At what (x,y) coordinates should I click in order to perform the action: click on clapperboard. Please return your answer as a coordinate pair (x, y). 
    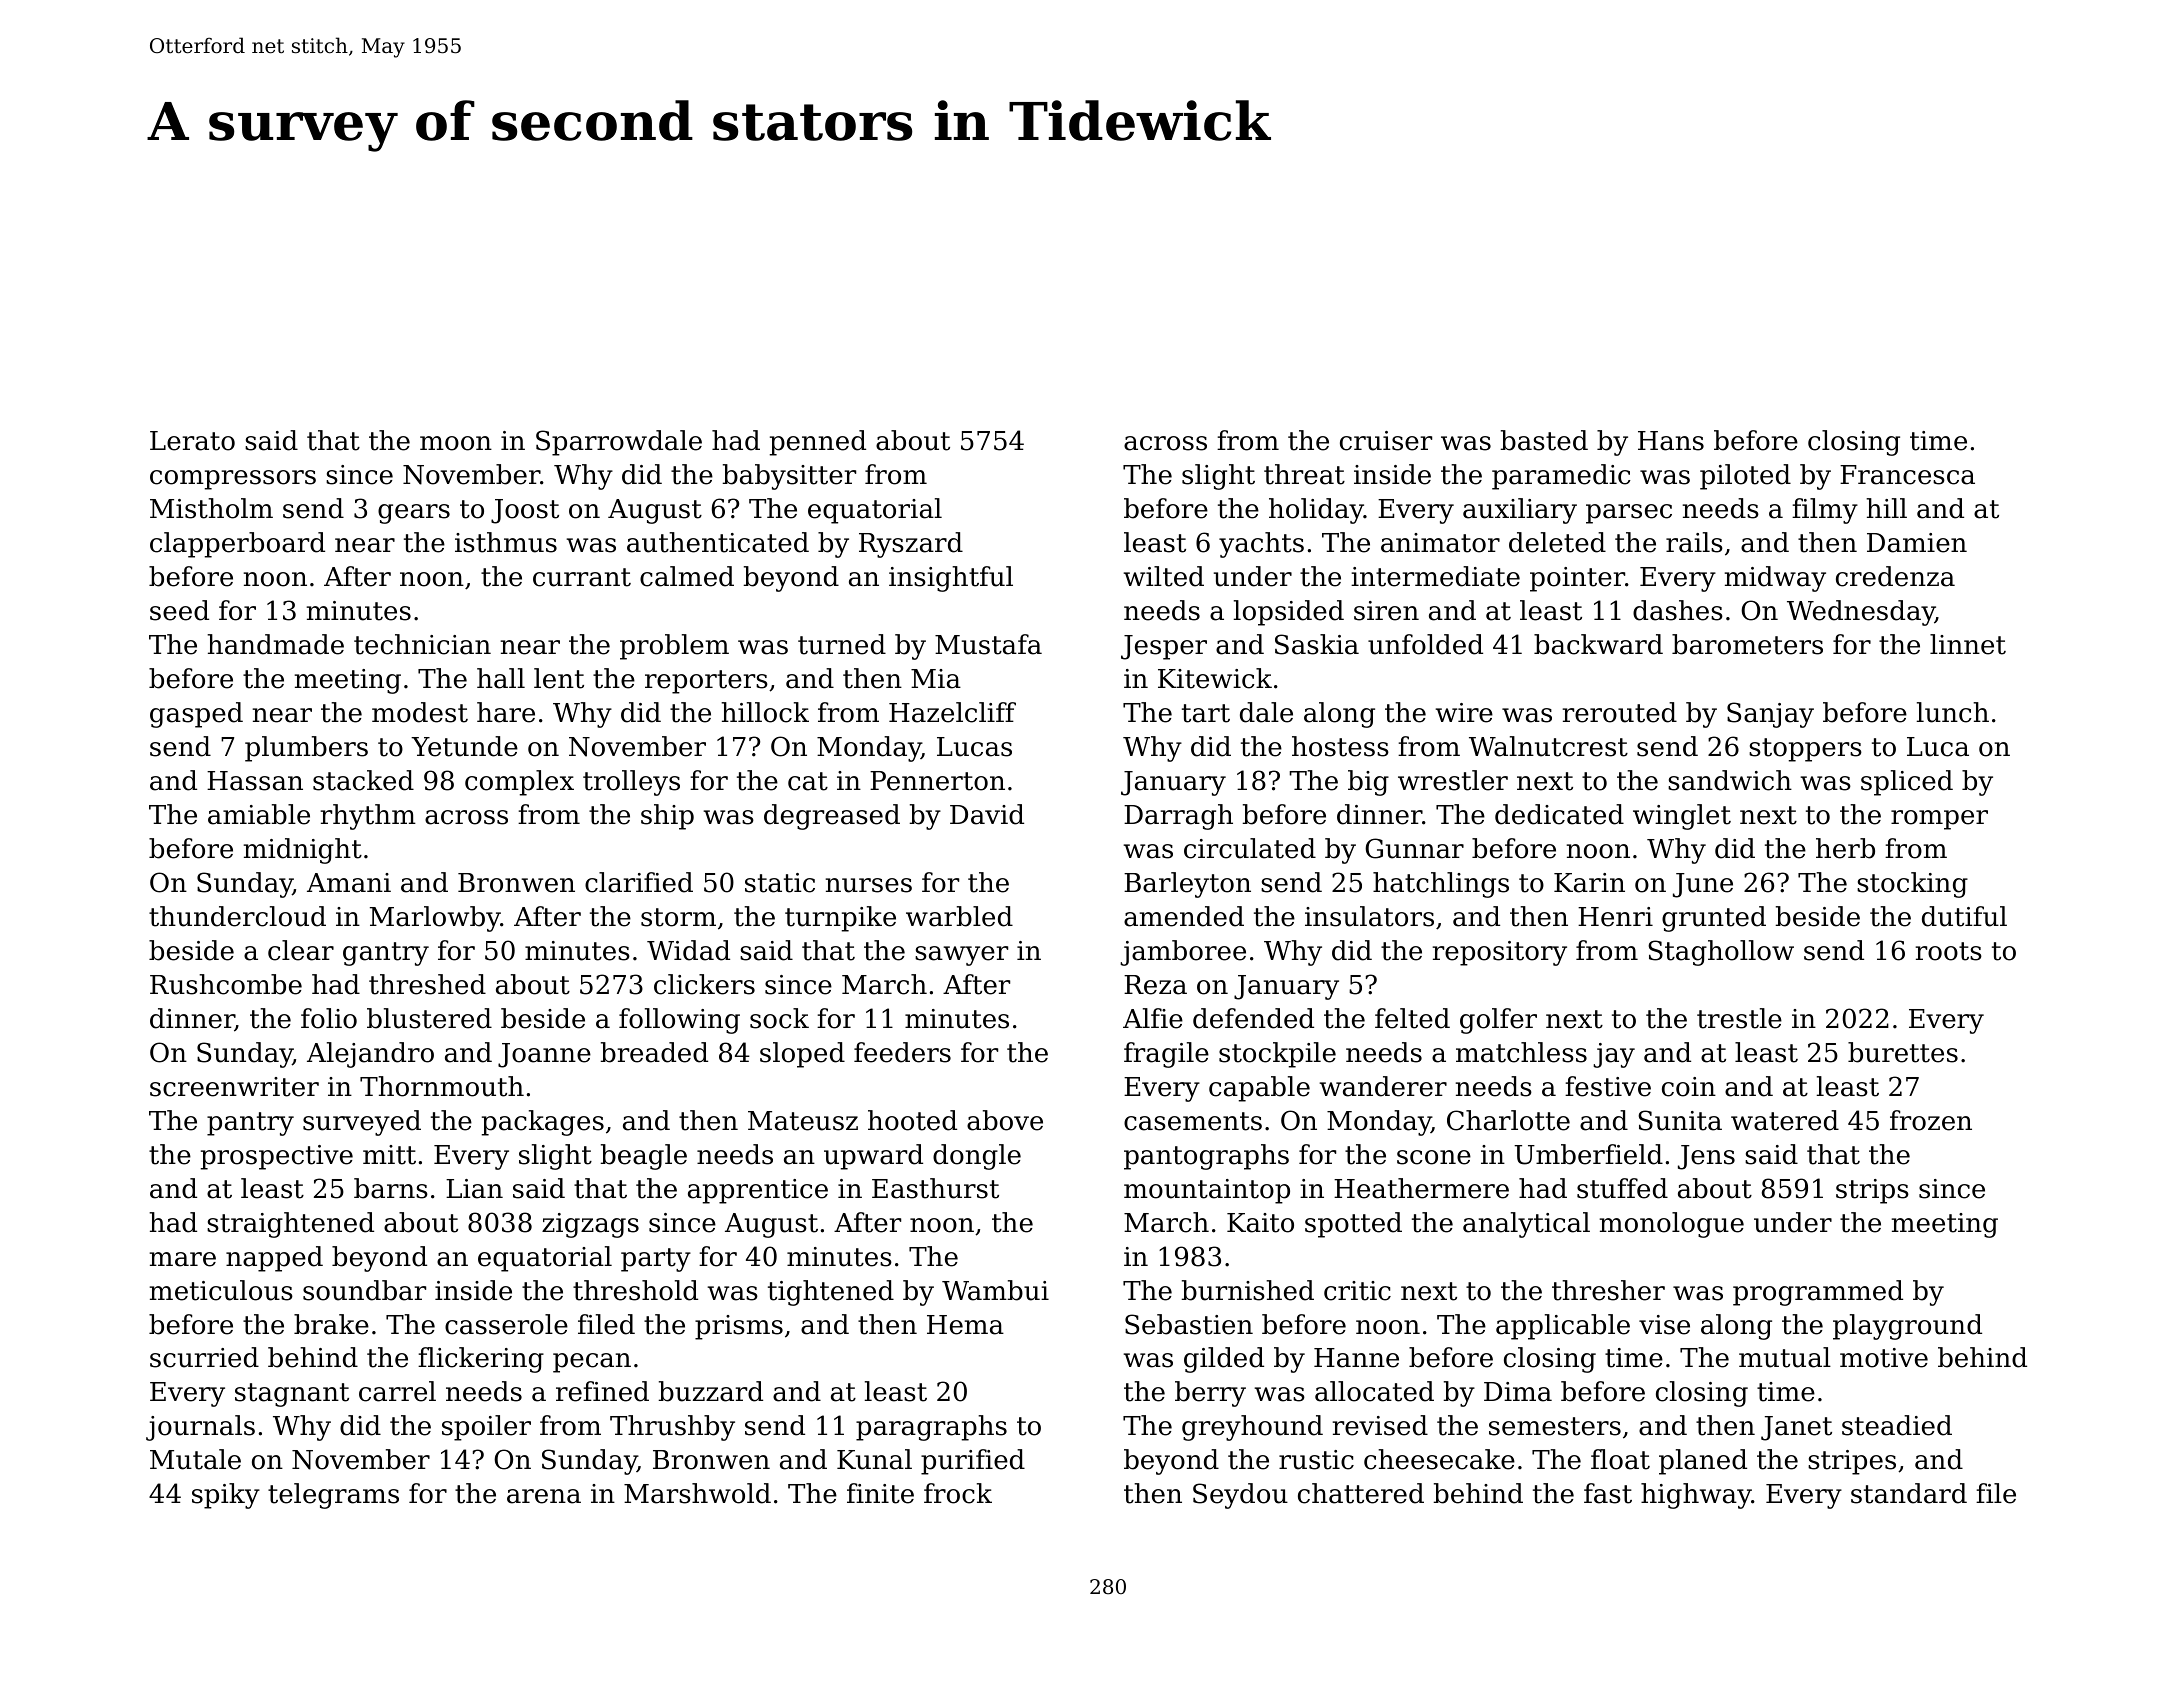
    Looking at the image, I should click on (237, 545).
